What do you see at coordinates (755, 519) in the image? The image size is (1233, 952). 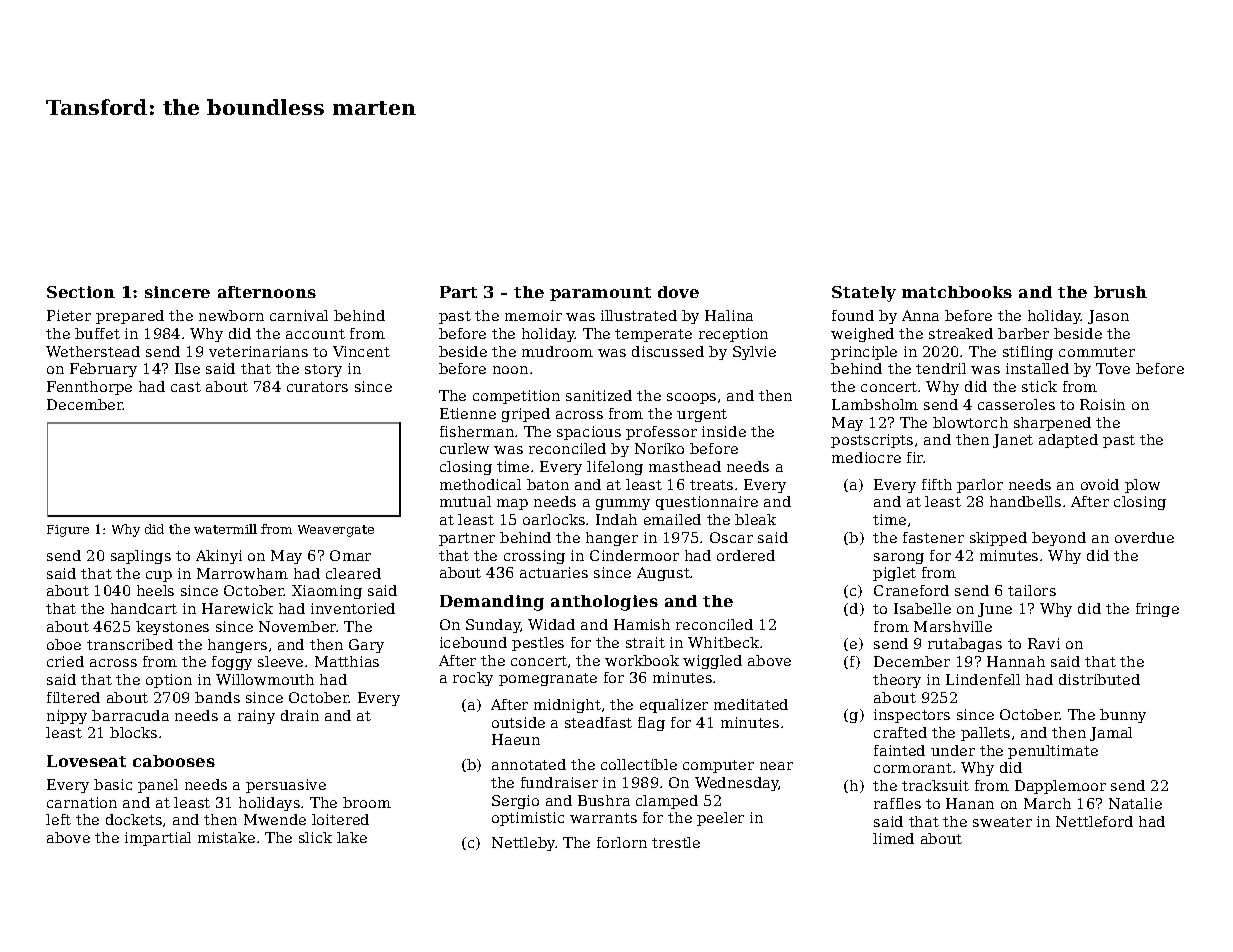 I see `bleak` at bounding box center [755, 519].
